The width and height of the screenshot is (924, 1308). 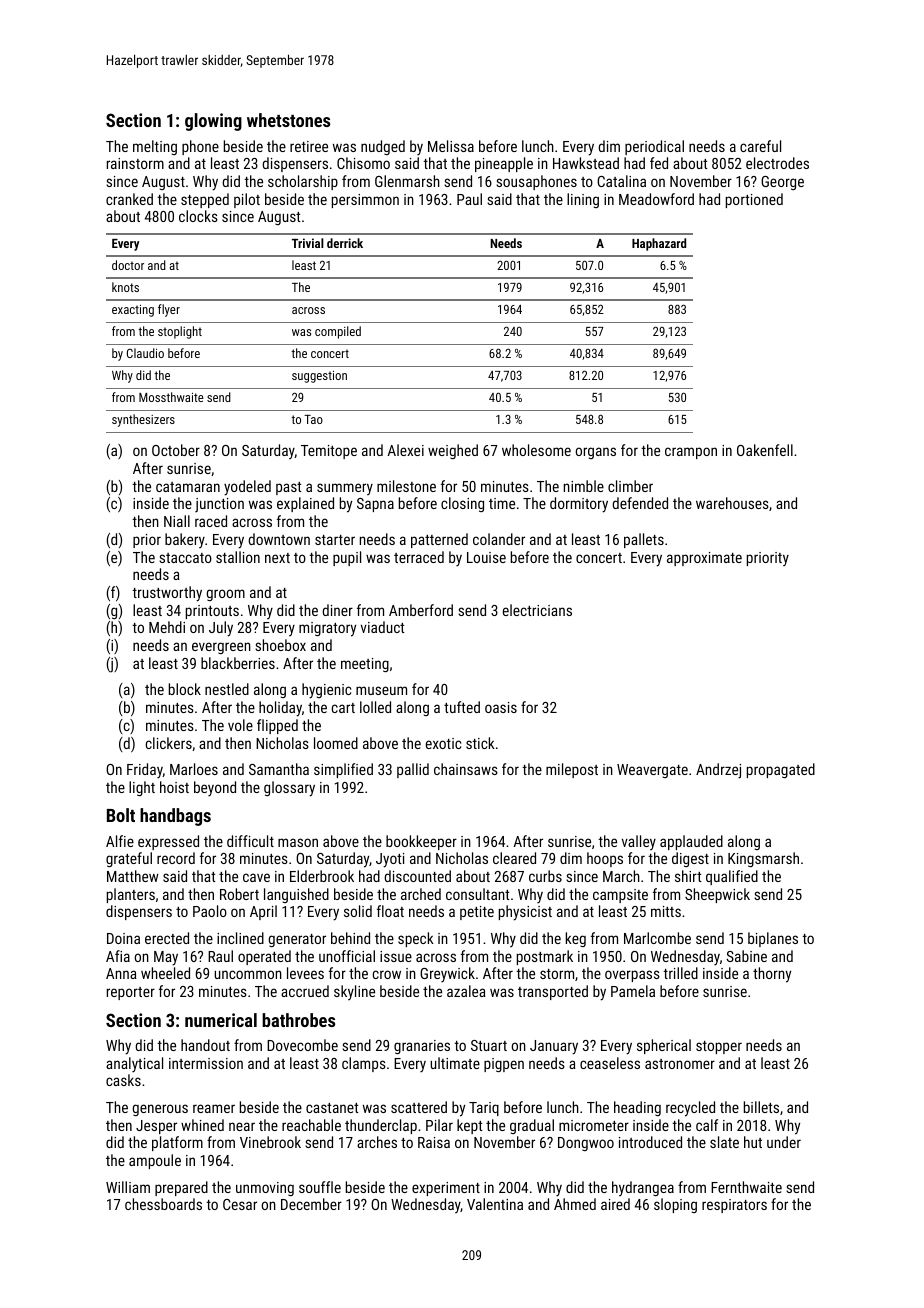 I want to click on record, so click(x=176, y=858).
